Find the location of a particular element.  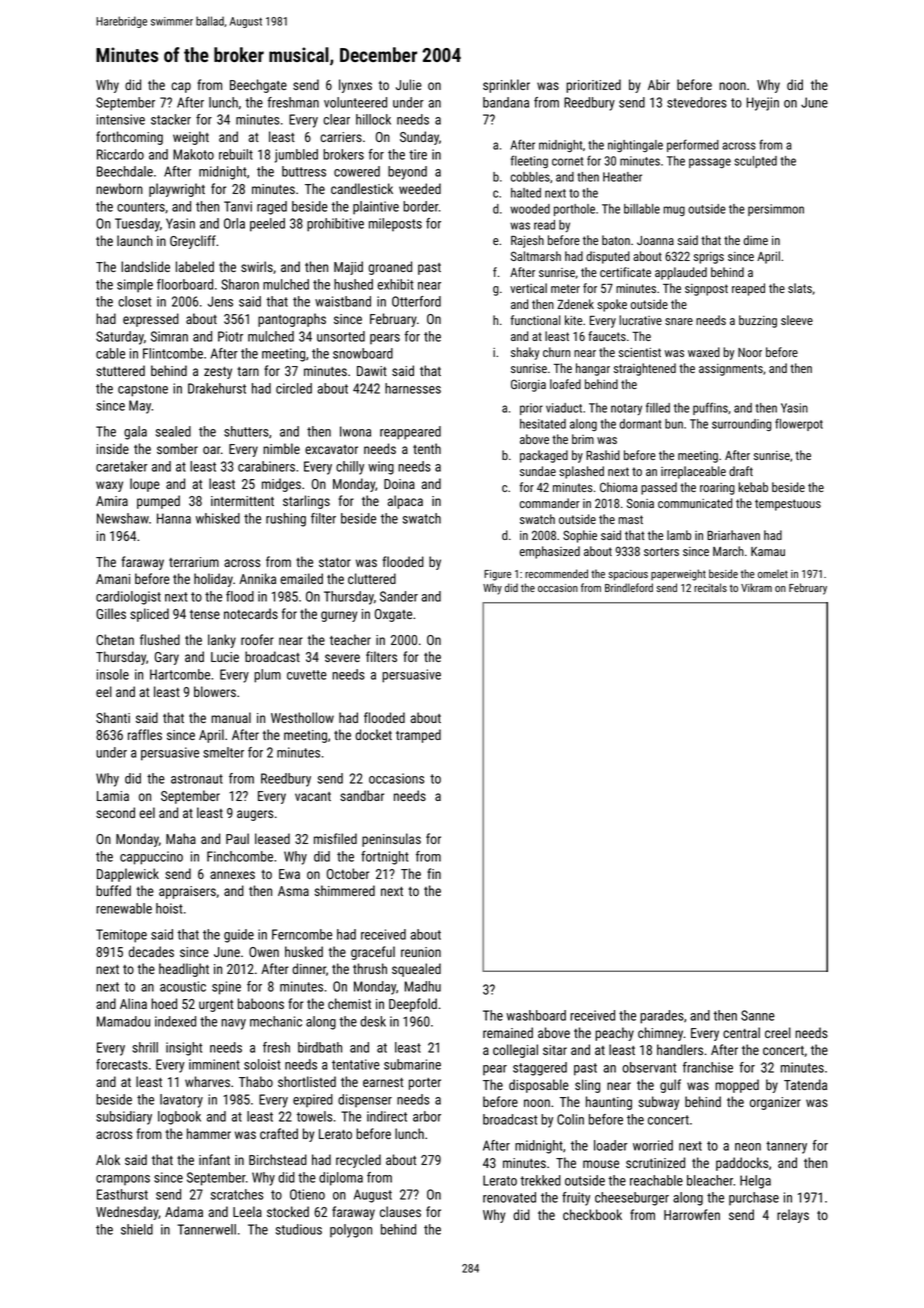

shutters is located at coordinates (246, 431).
